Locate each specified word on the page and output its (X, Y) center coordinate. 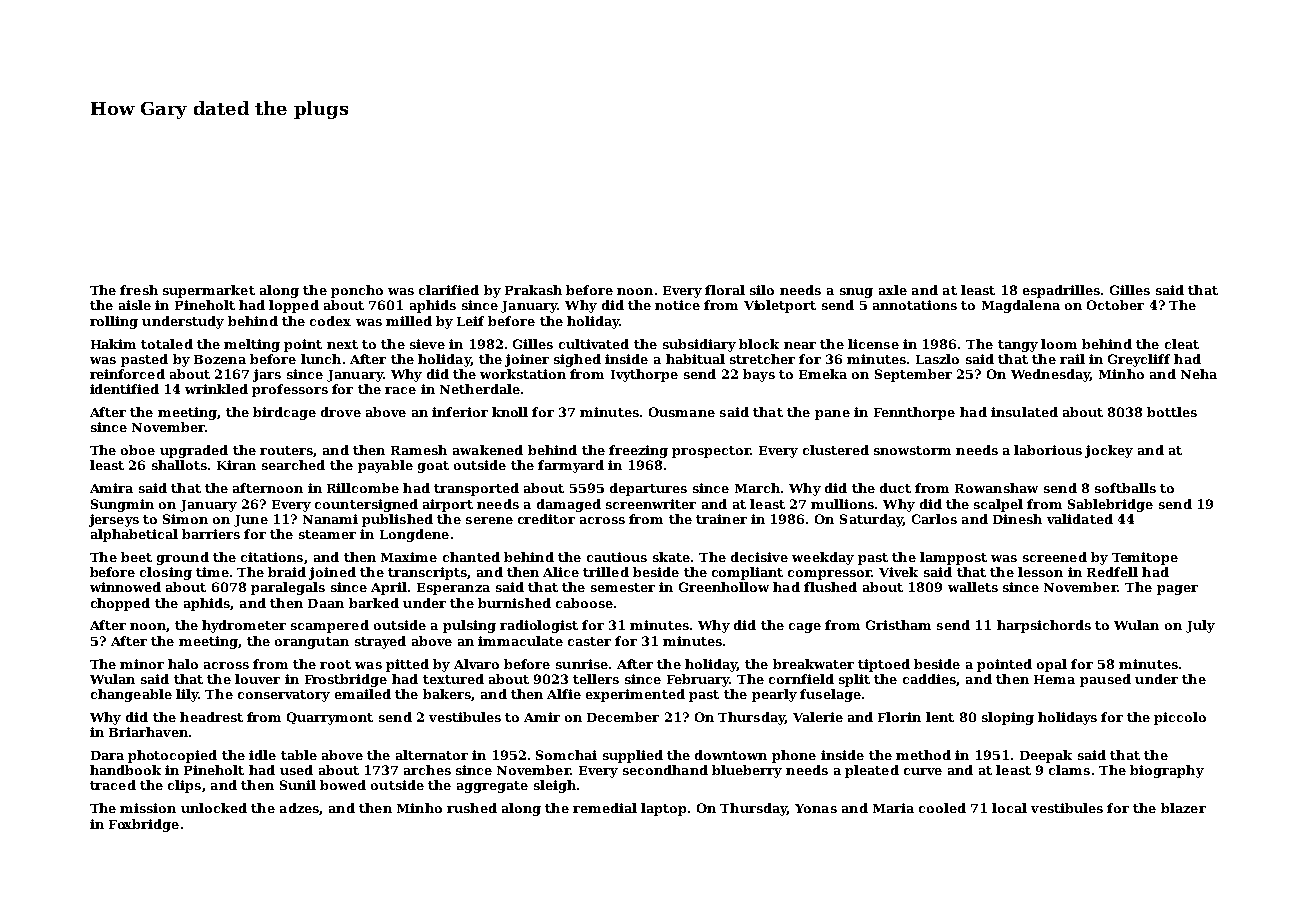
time (212, 572)
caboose (584, 603)
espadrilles (1061, 291)
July (1200, 626)
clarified (449, 290)
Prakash (533, 290)
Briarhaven (148, 732)
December (623, 717)
